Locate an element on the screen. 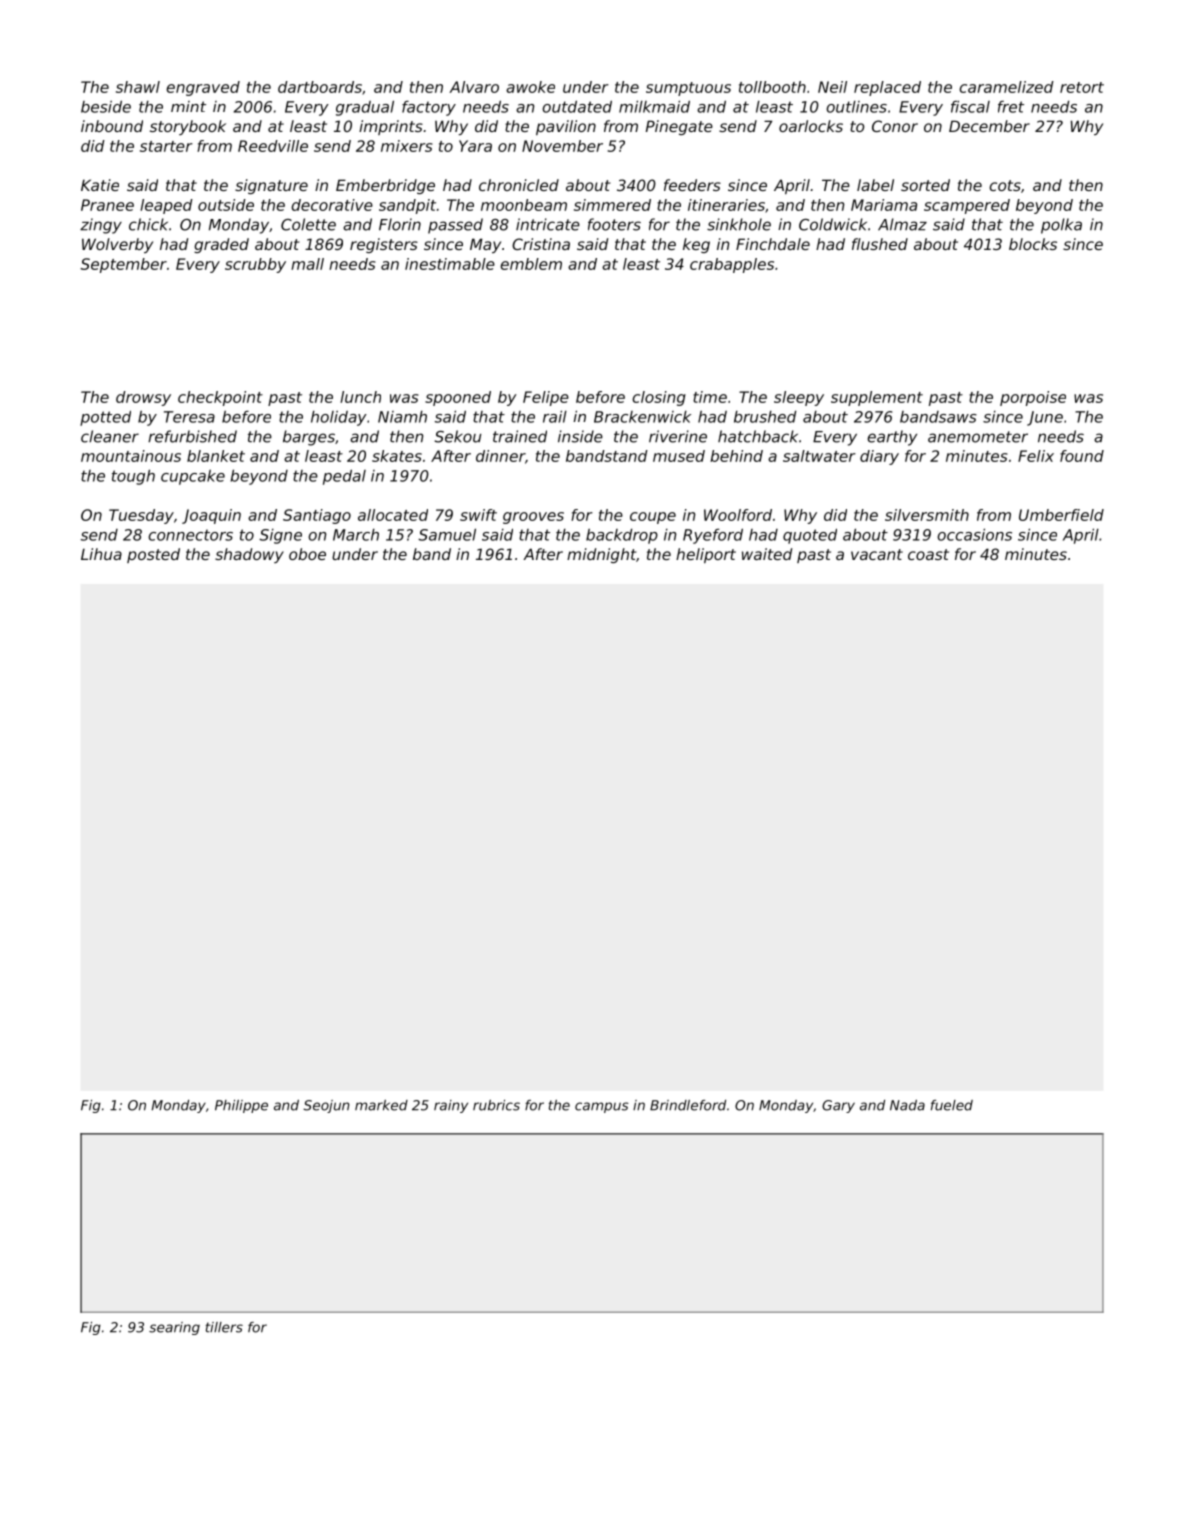 Image resolution: width=1184 pixels, height=1532 pixels. oboe is located at coordinates (307, 554).
